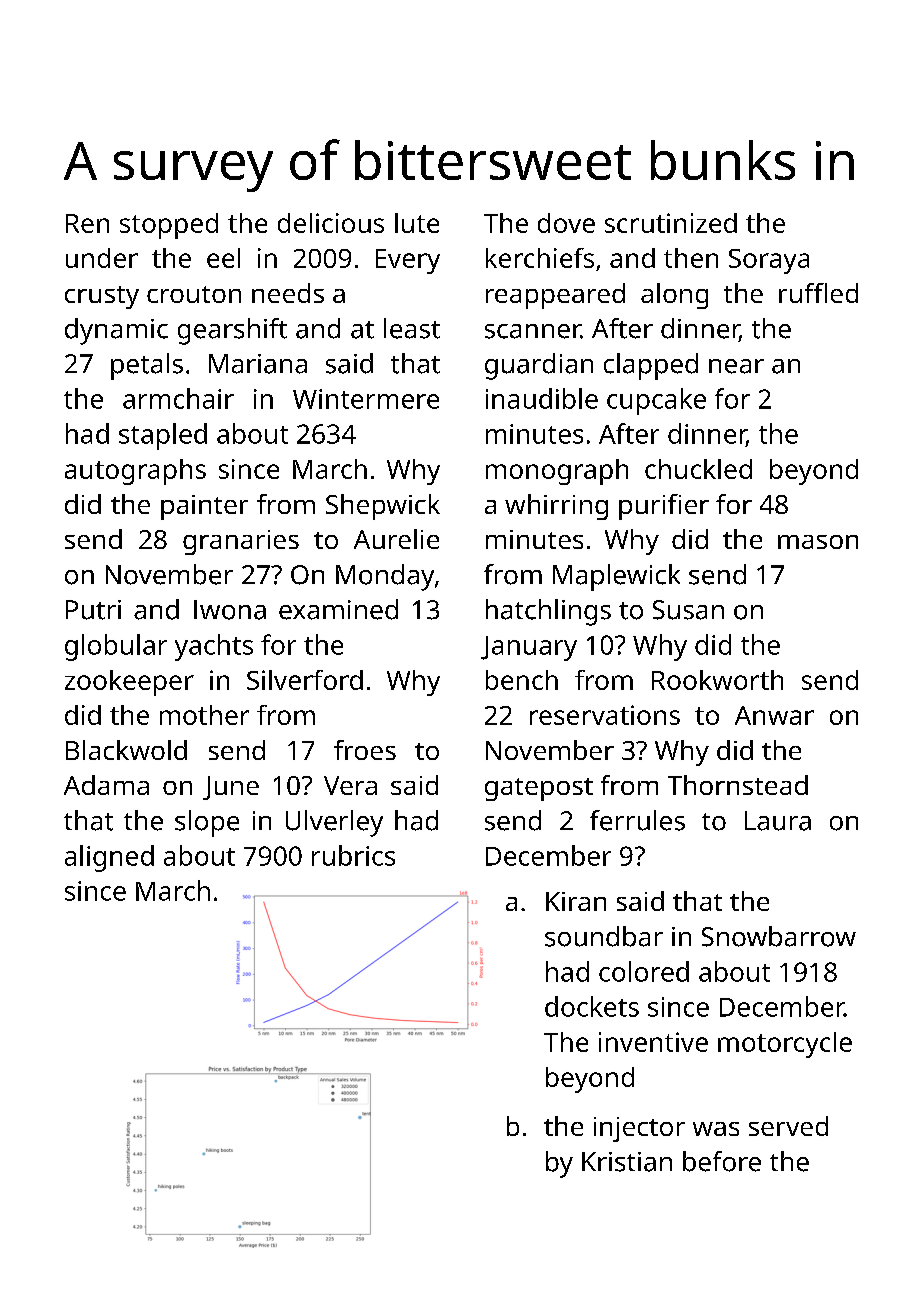  I want to click on Aurelie, so click(396, 539).
